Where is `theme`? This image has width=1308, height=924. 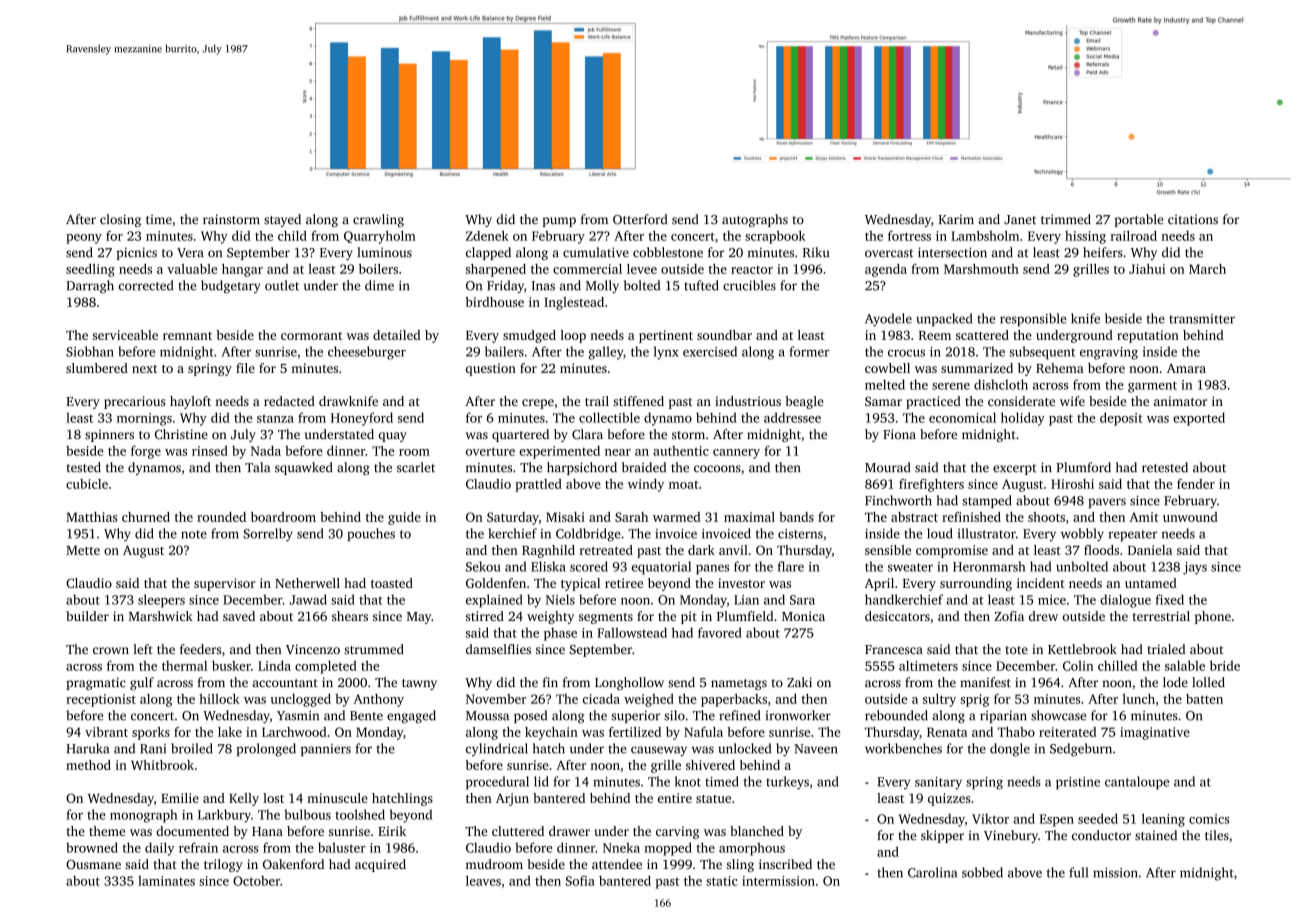 theme is located at coordinates (107, 831).
